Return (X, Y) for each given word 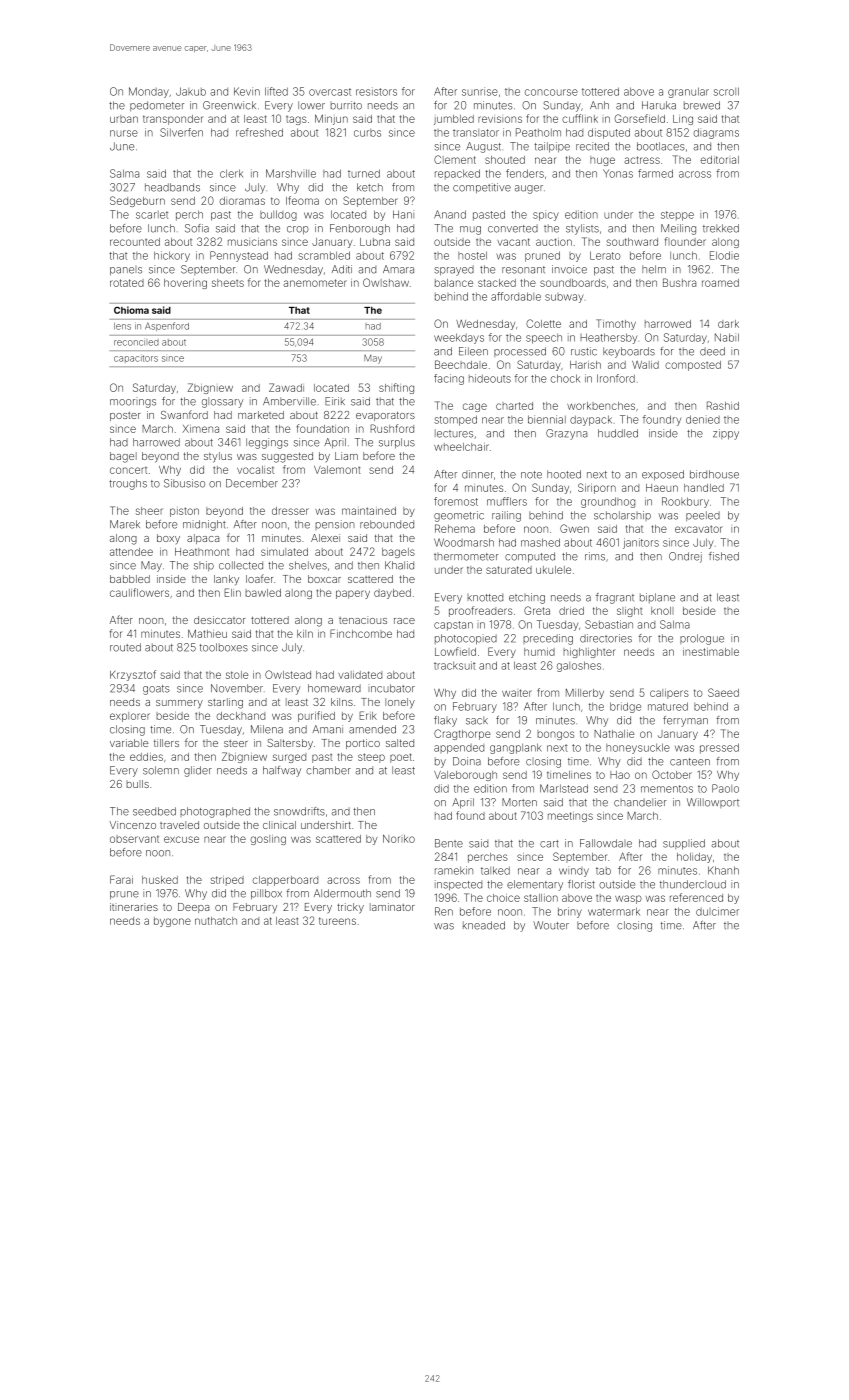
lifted (276, 91)
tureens (337, 921)
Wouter (551, 925)
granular (688, 92)
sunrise (480, 91)
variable (129, 743)
